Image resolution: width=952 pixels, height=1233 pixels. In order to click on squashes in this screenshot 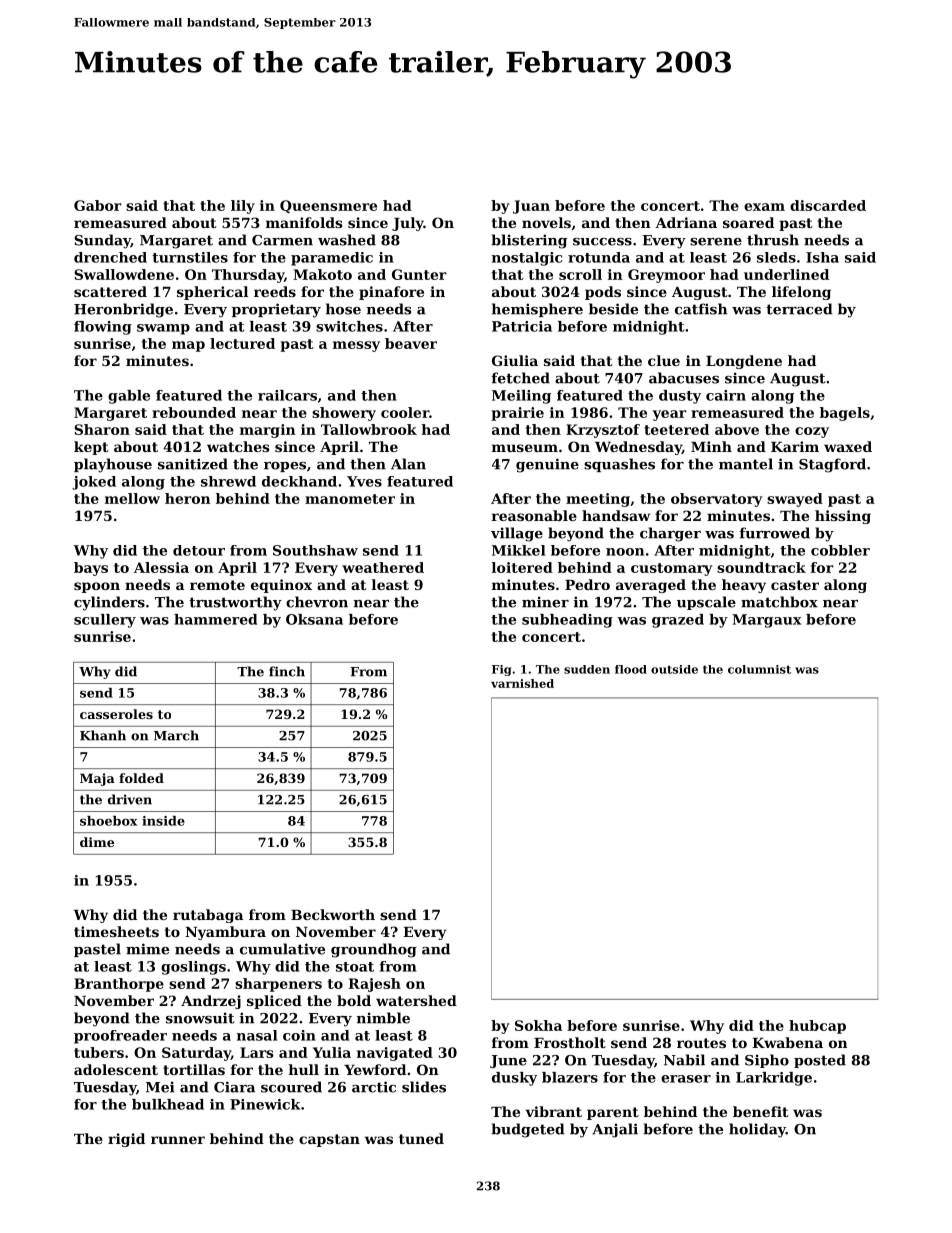, I will do `click(619, 465)`.
